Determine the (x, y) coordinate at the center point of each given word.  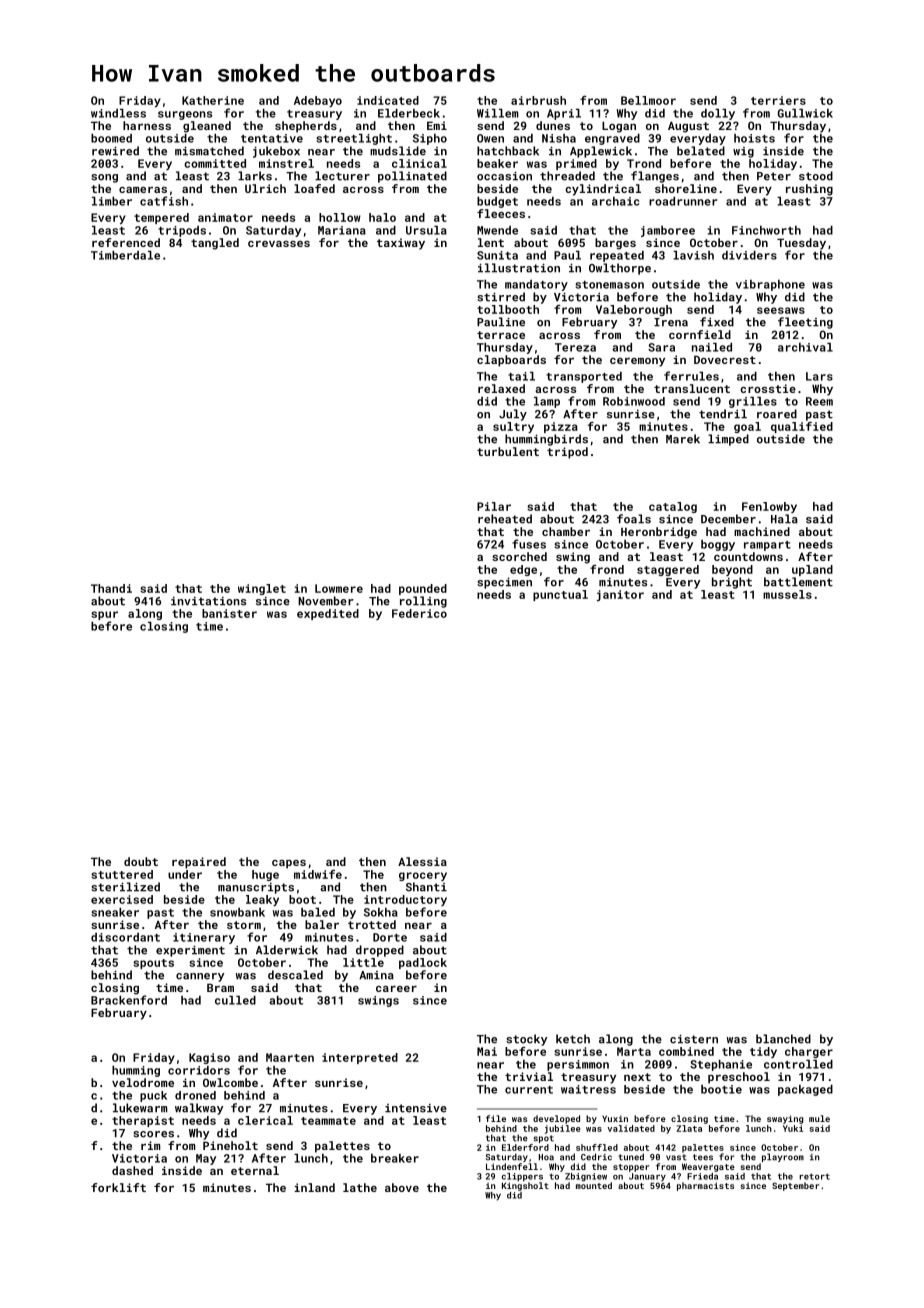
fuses (529, 544)
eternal (255, 1170)
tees (703, 1157)
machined (762, 531)
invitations (208, 601)
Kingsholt (525, 1186)
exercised (122, 899)
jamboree (668, 231)
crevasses (279, 244)
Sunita (497, 255)
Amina (376, 975)
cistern (694, 1039)
